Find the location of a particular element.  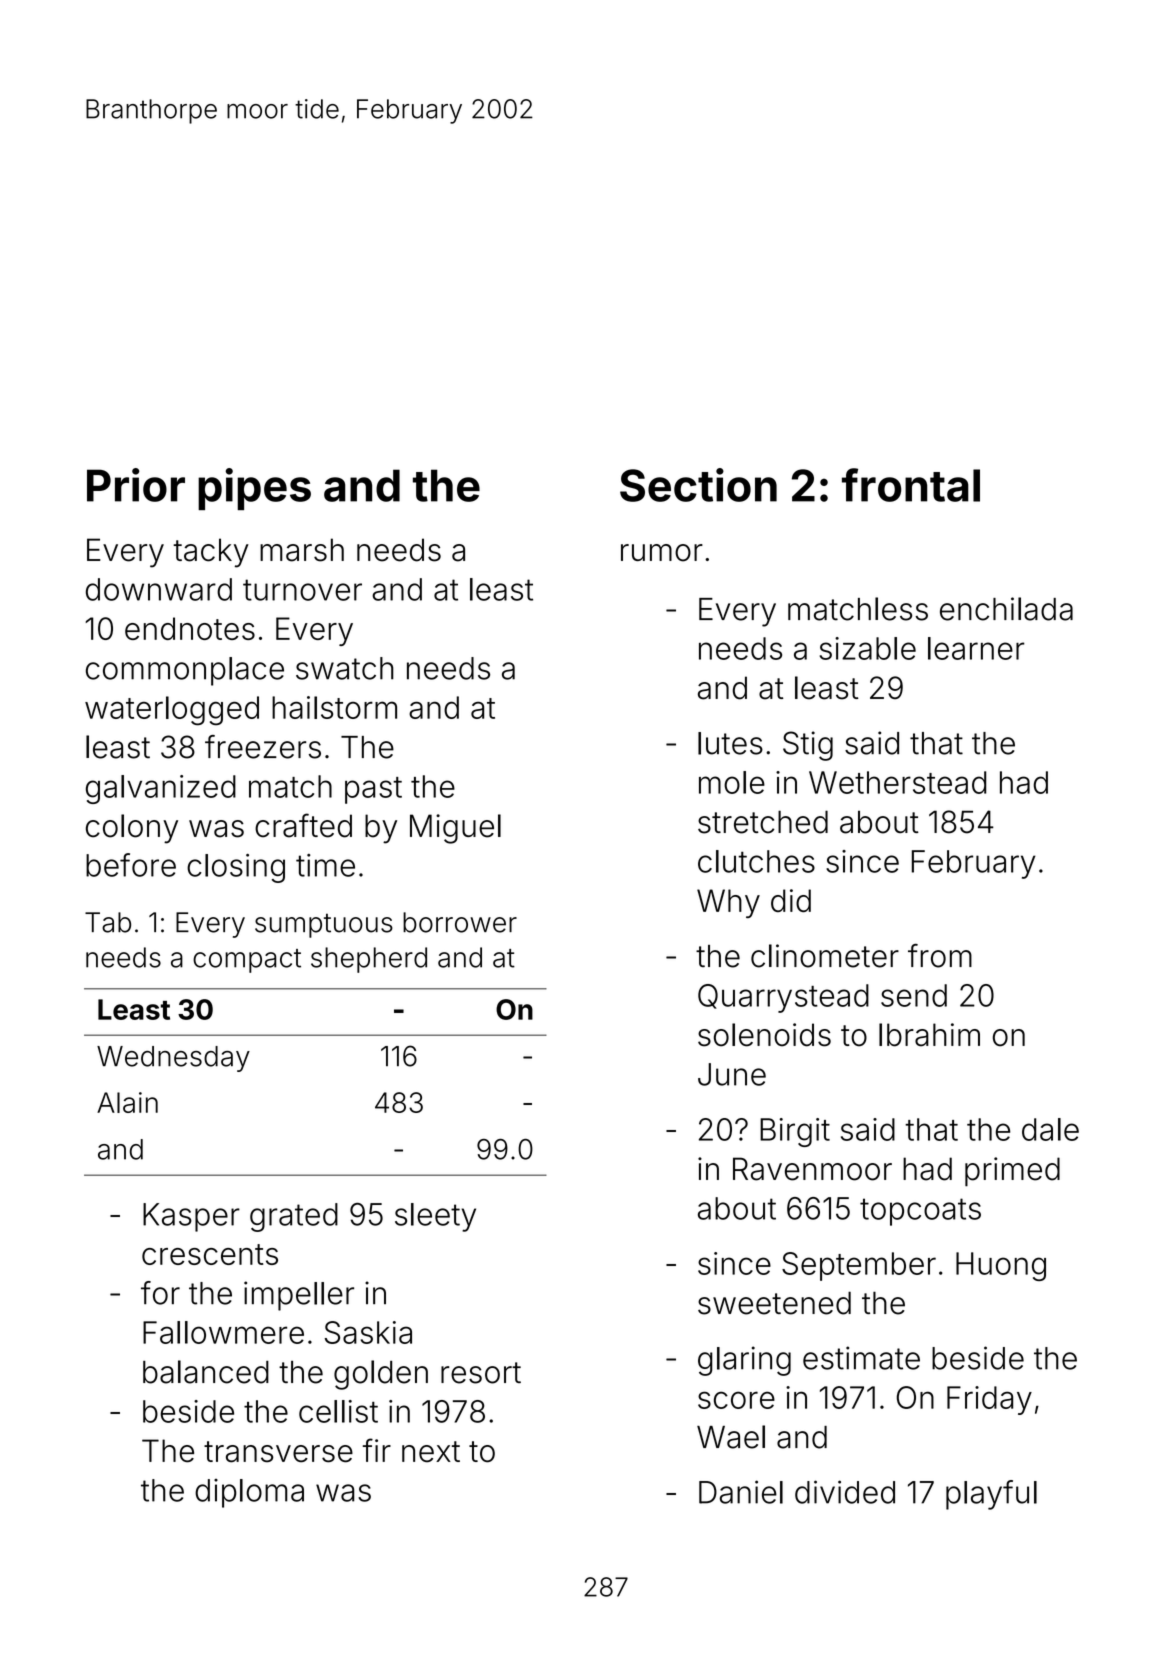

marsh is located at coordinates (302, 550).
